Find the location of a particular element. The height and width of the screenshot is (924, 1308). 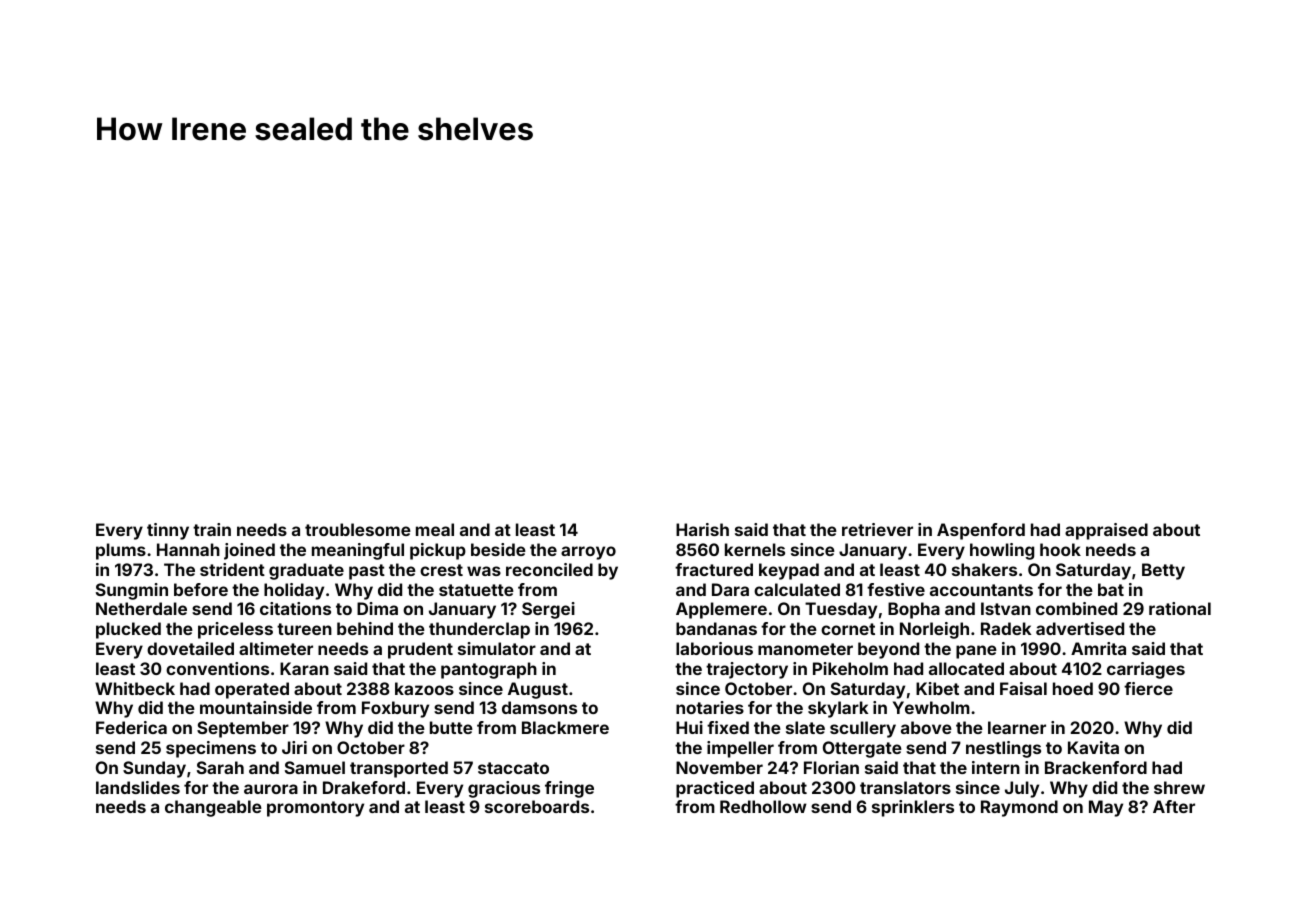

operated is located at coordinates (252, 690).
